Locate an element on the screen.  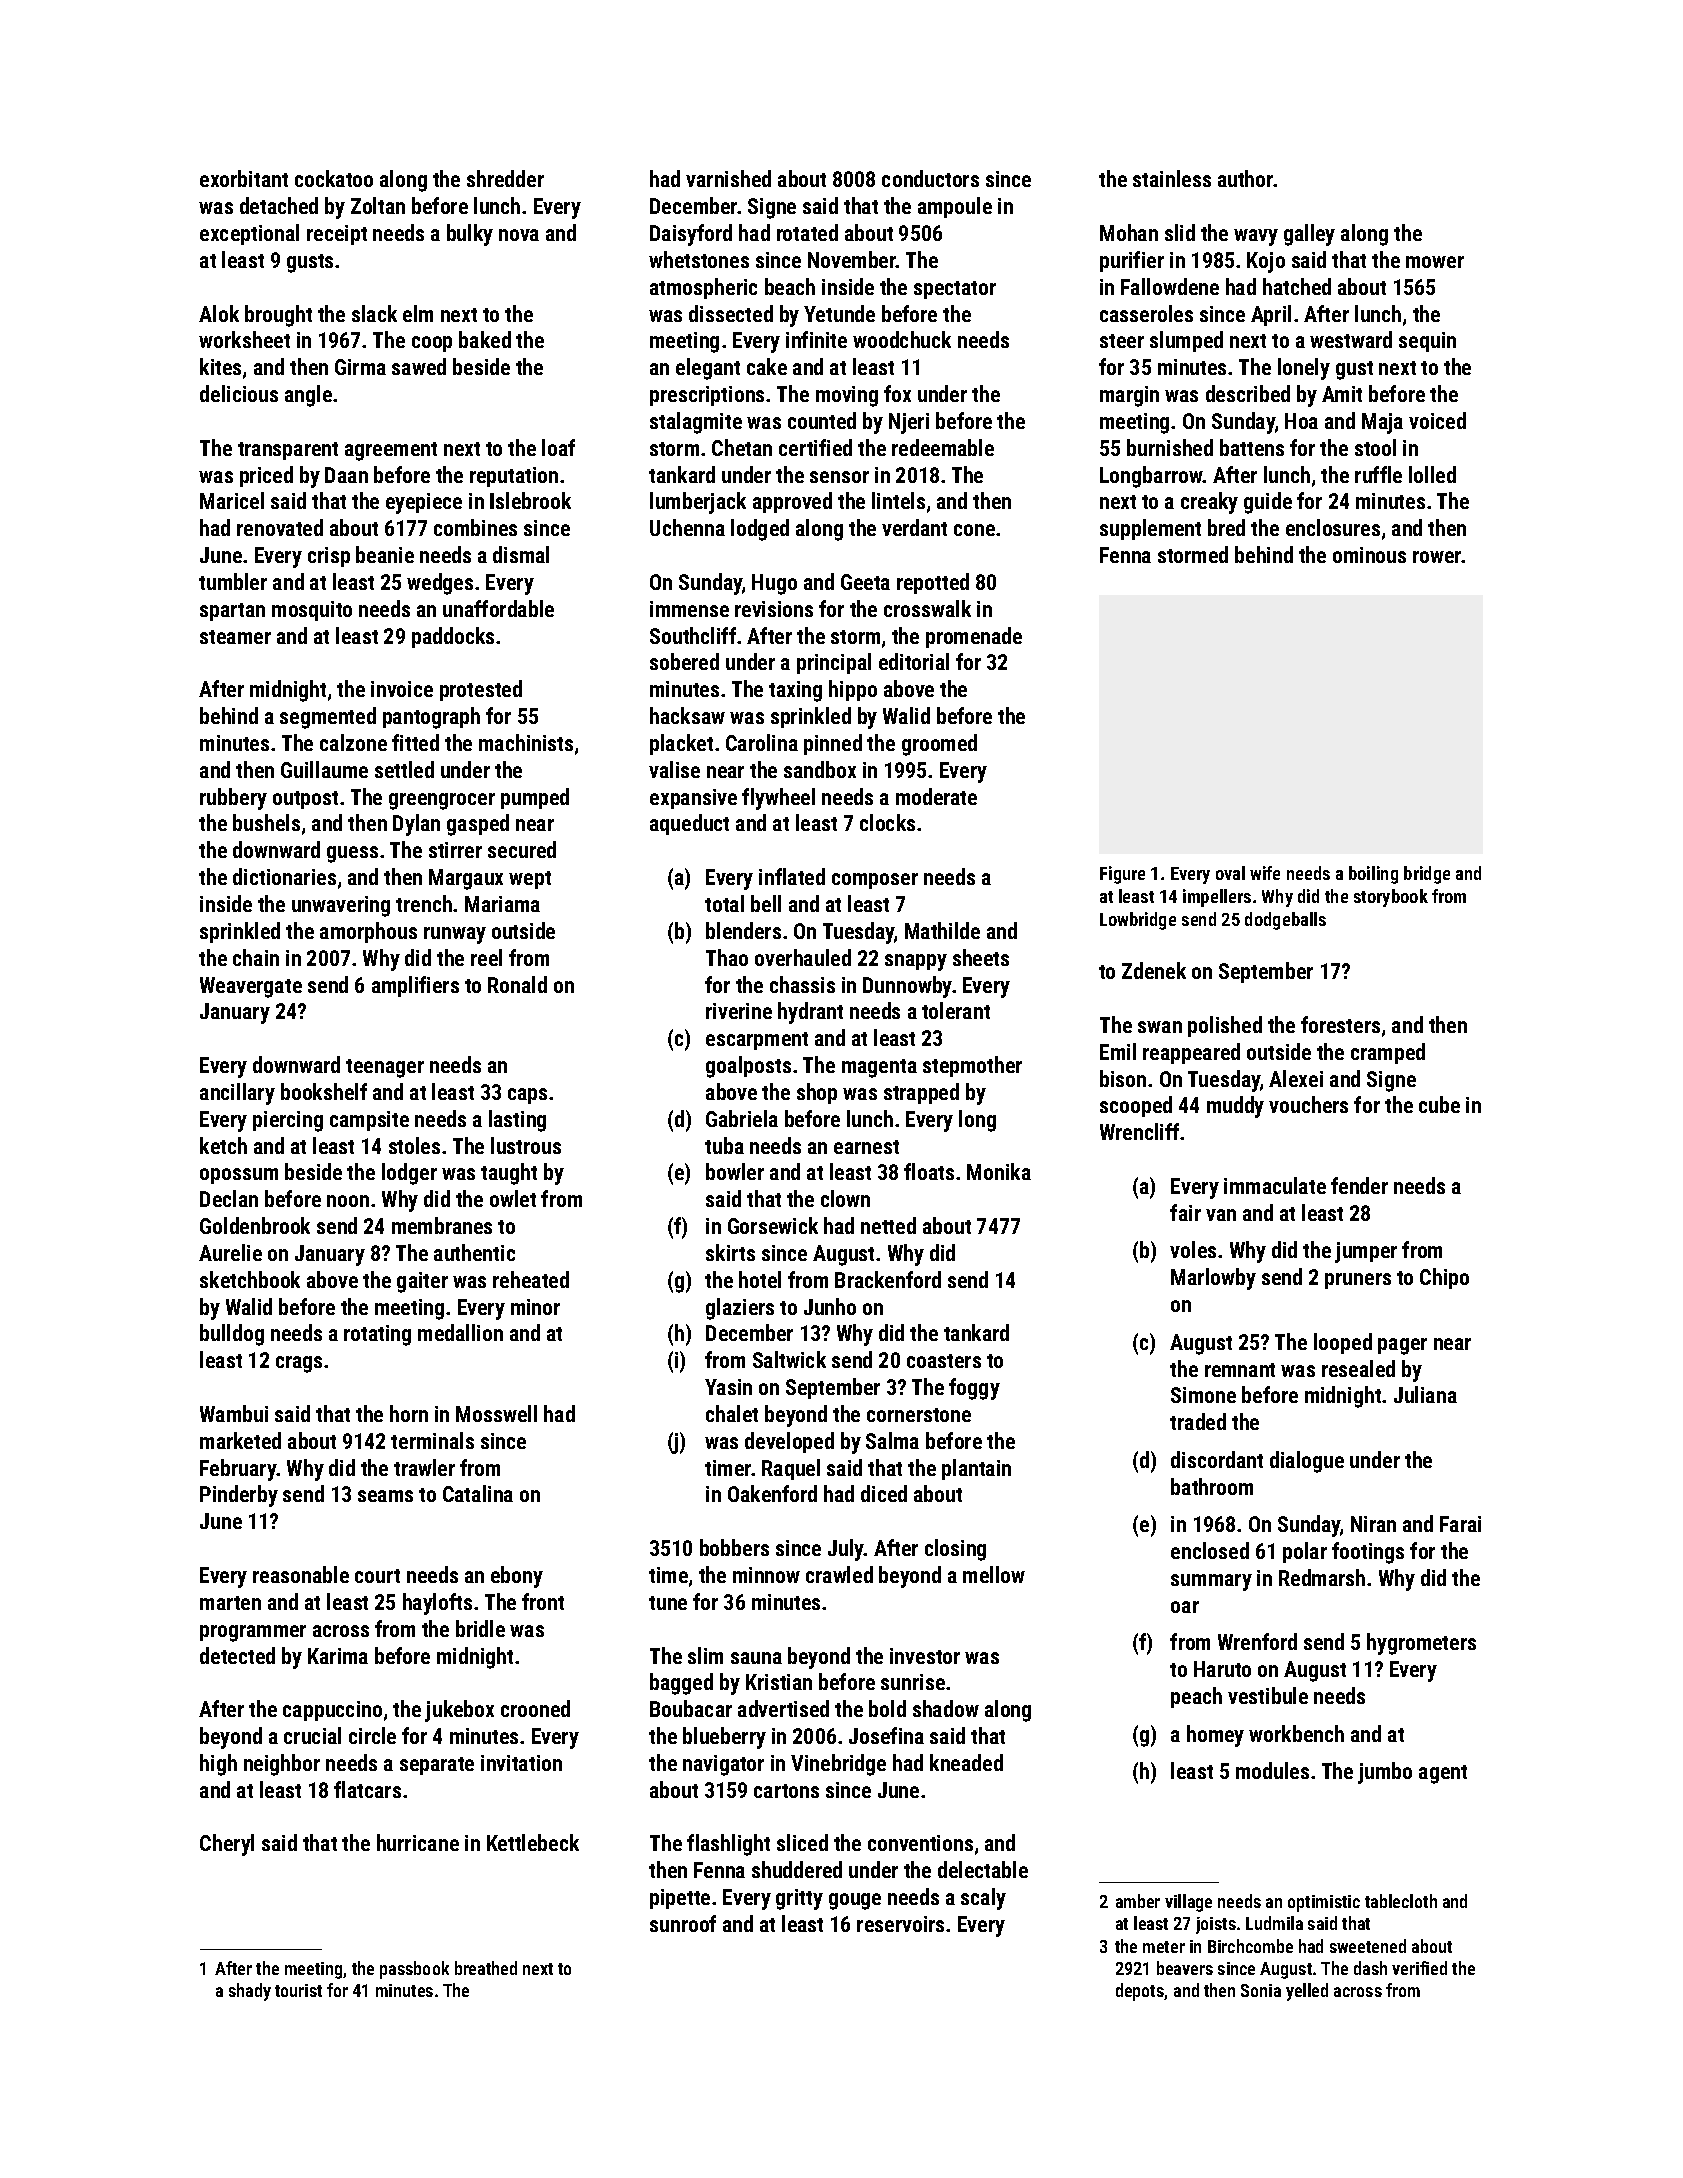
Ronald is located at coordinates (517, 984).
